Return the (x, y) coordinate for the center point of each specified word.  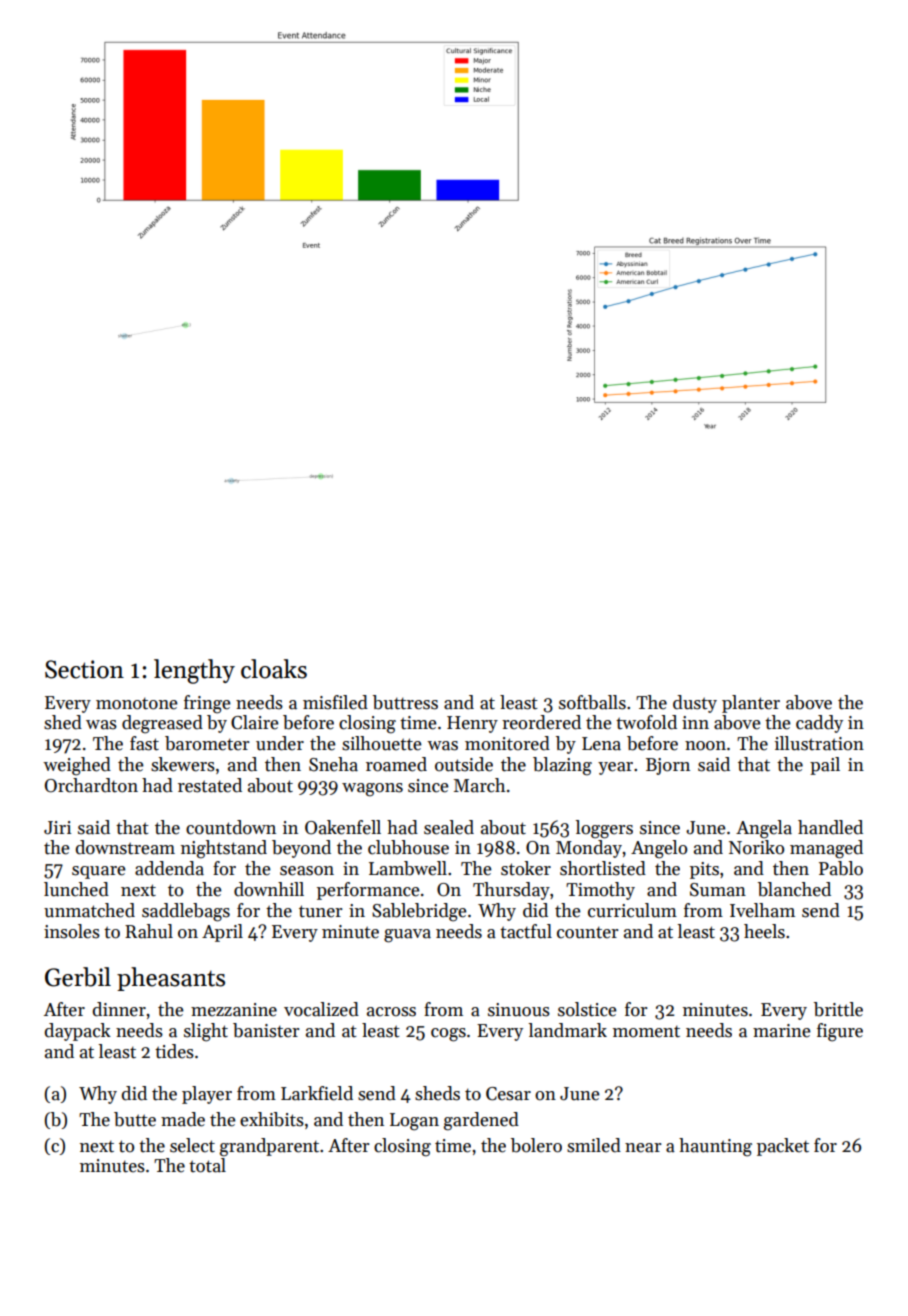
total (207, 1165)
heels (764, 931)
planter (751, 704)
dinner (119, 1009)
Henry (472, 724)
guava (407, 936)
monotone (137, 703)
